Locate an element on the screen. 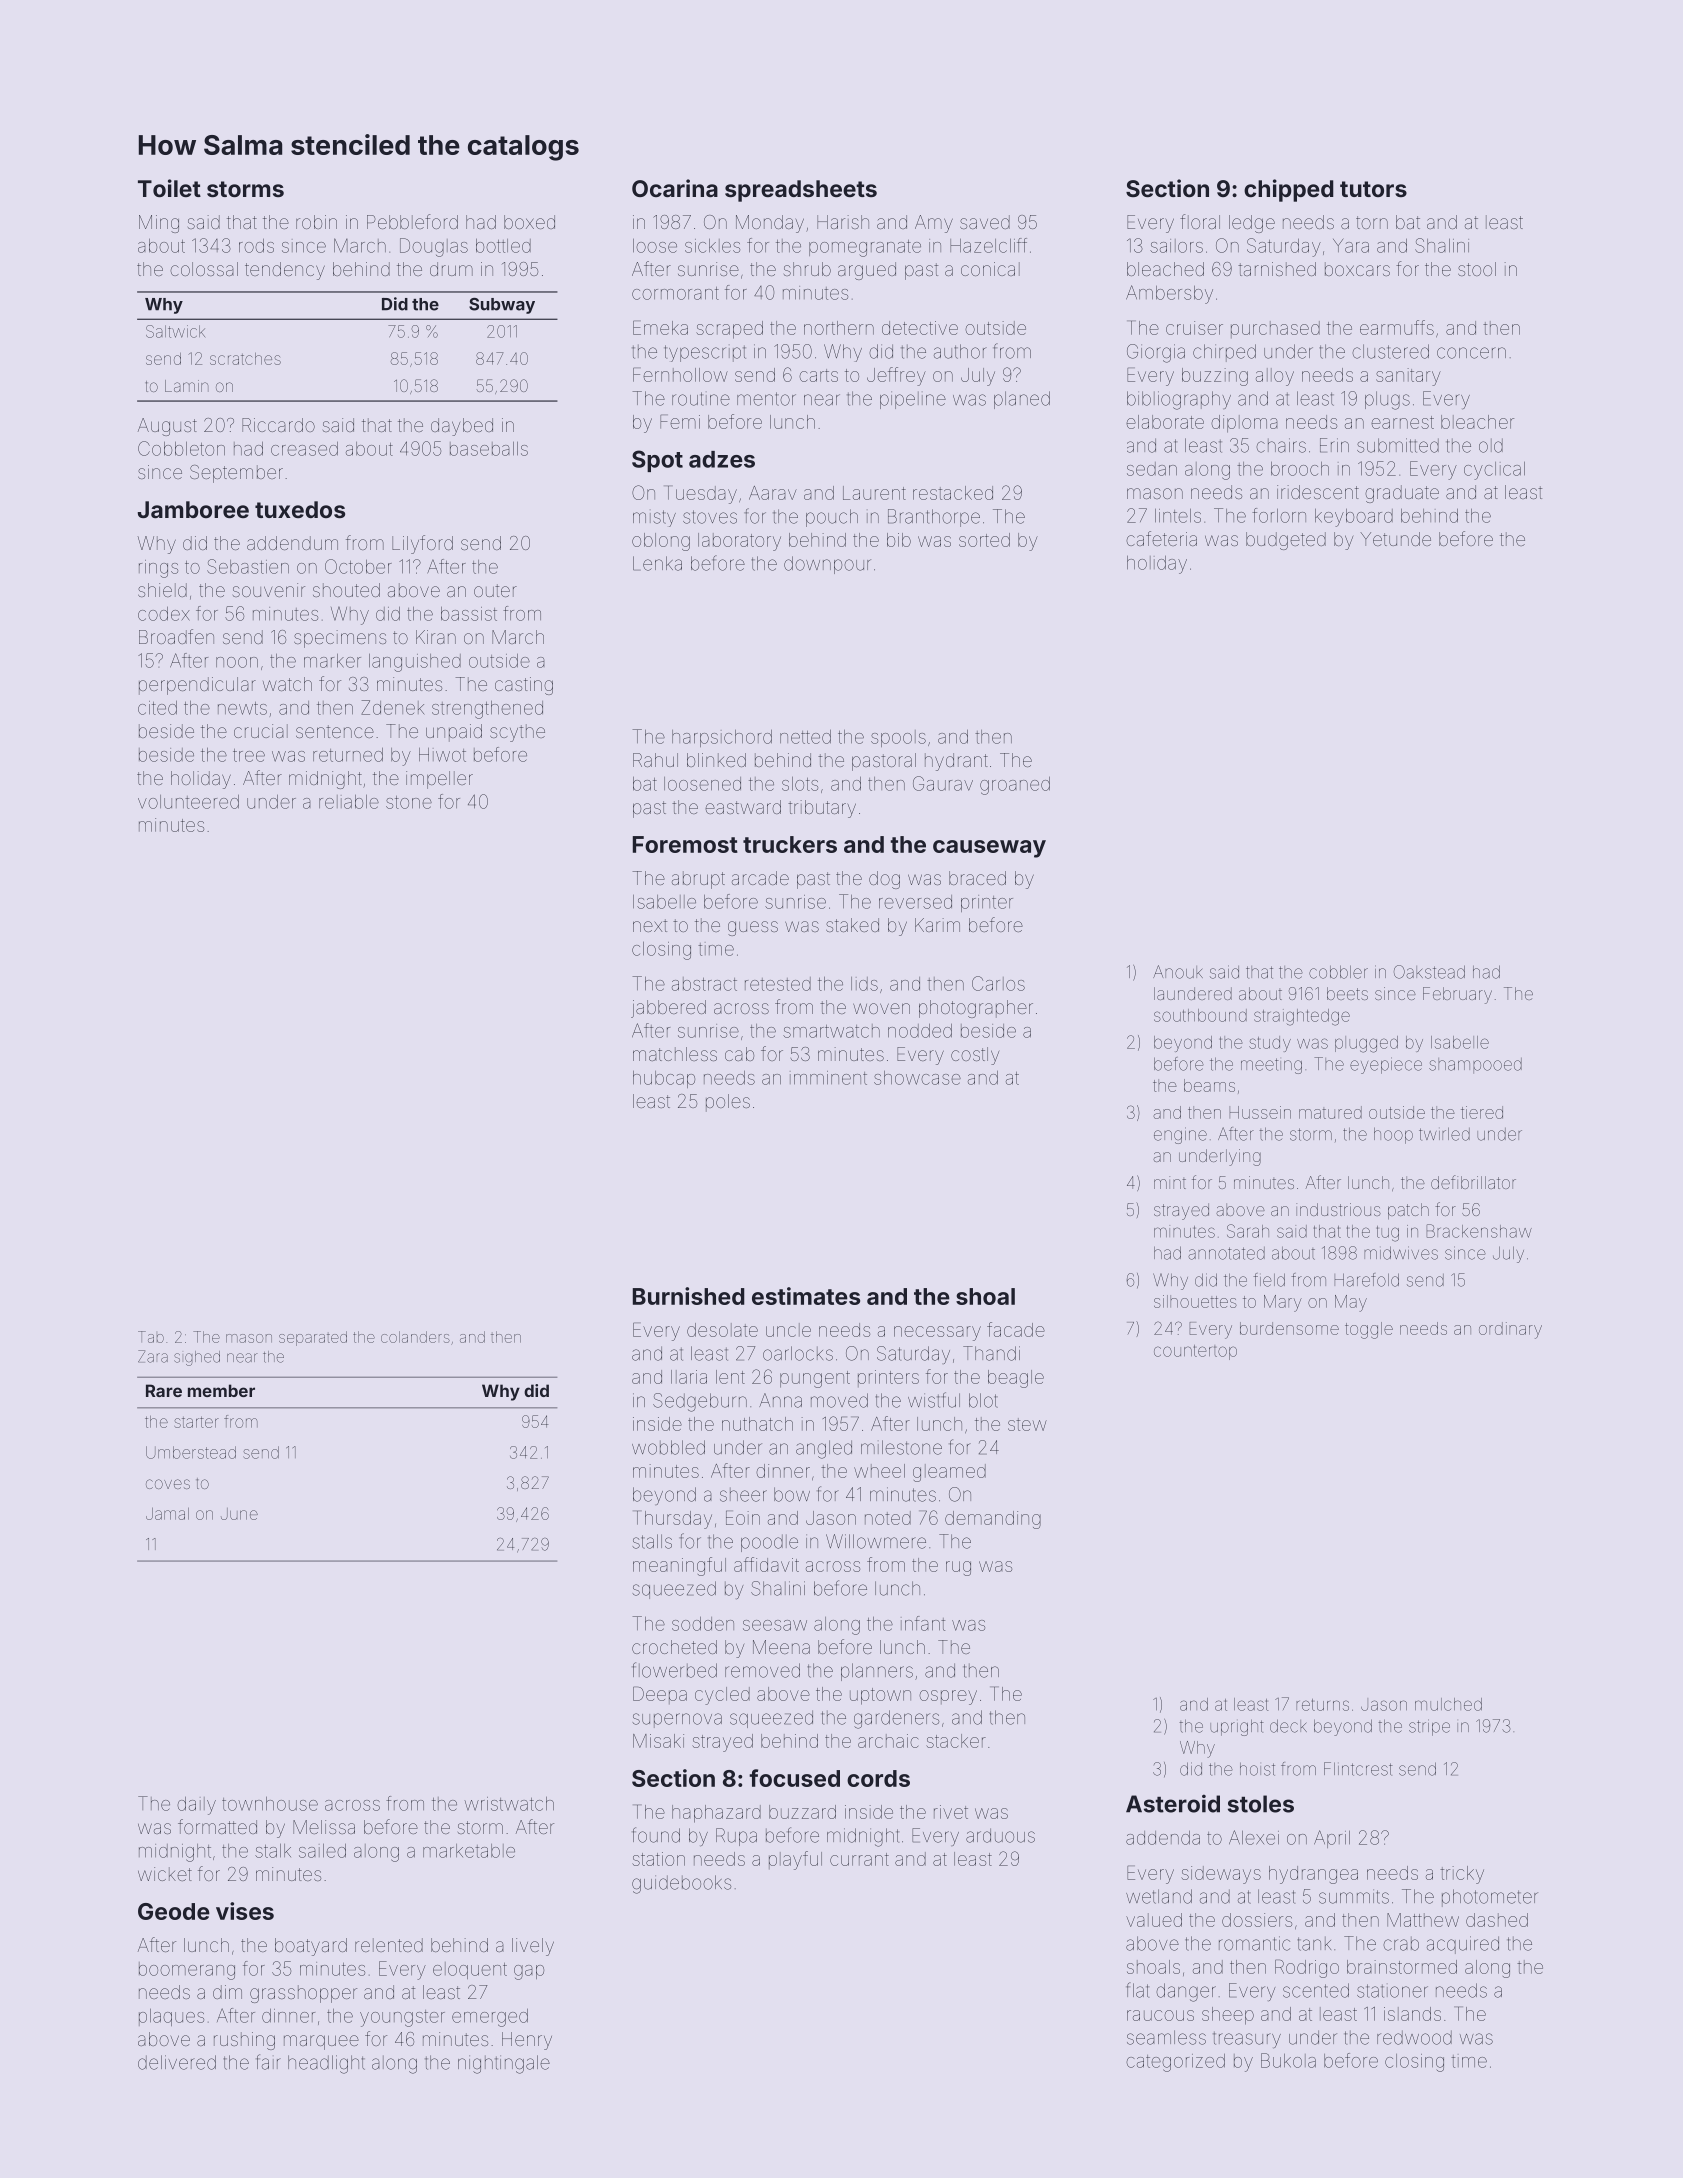 The image size is (1683, 2178). Pebbleford is located at coordinates (412, 221).
